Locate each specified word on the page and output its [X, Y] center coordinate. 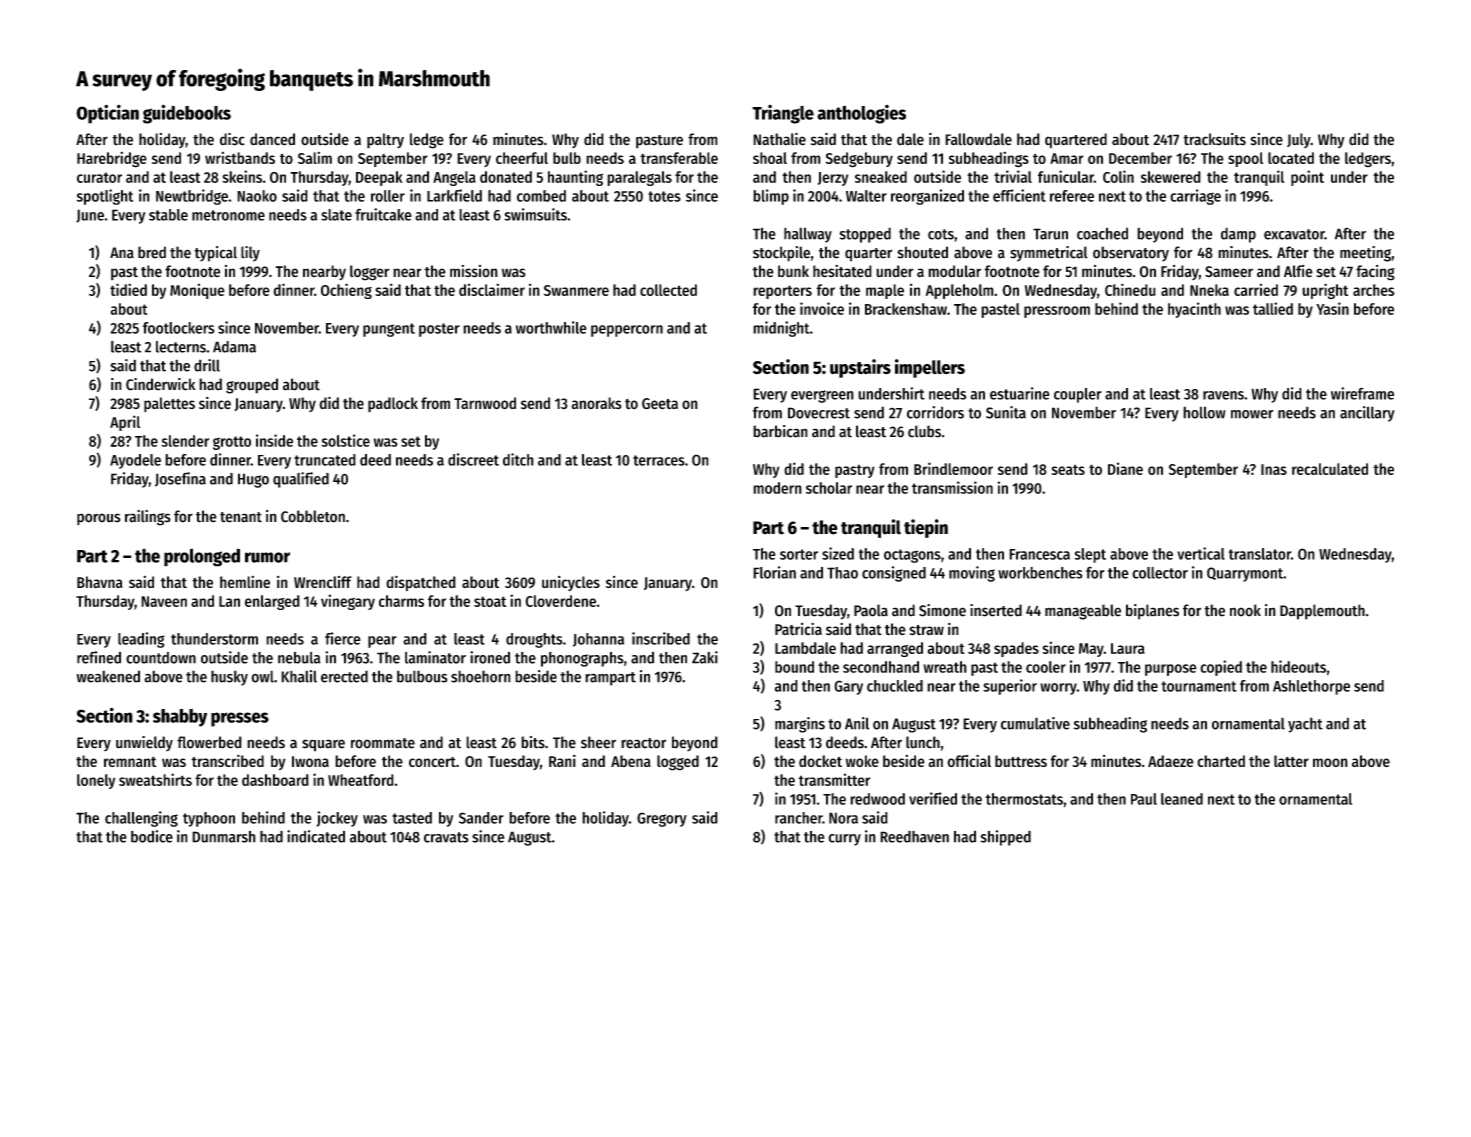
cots [941, 234]
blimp [771, 197]
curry [844, 840]
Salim [315, 158]
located [1291, 158]
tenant [241, 517]
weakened [108, 676]
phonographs [582, 659]
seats [1068, 469]
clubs [924, 431]
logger [370, 273]
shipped [1005, 838]
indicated [316, 836]
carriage [1195, 197]
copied [1221, 668]
